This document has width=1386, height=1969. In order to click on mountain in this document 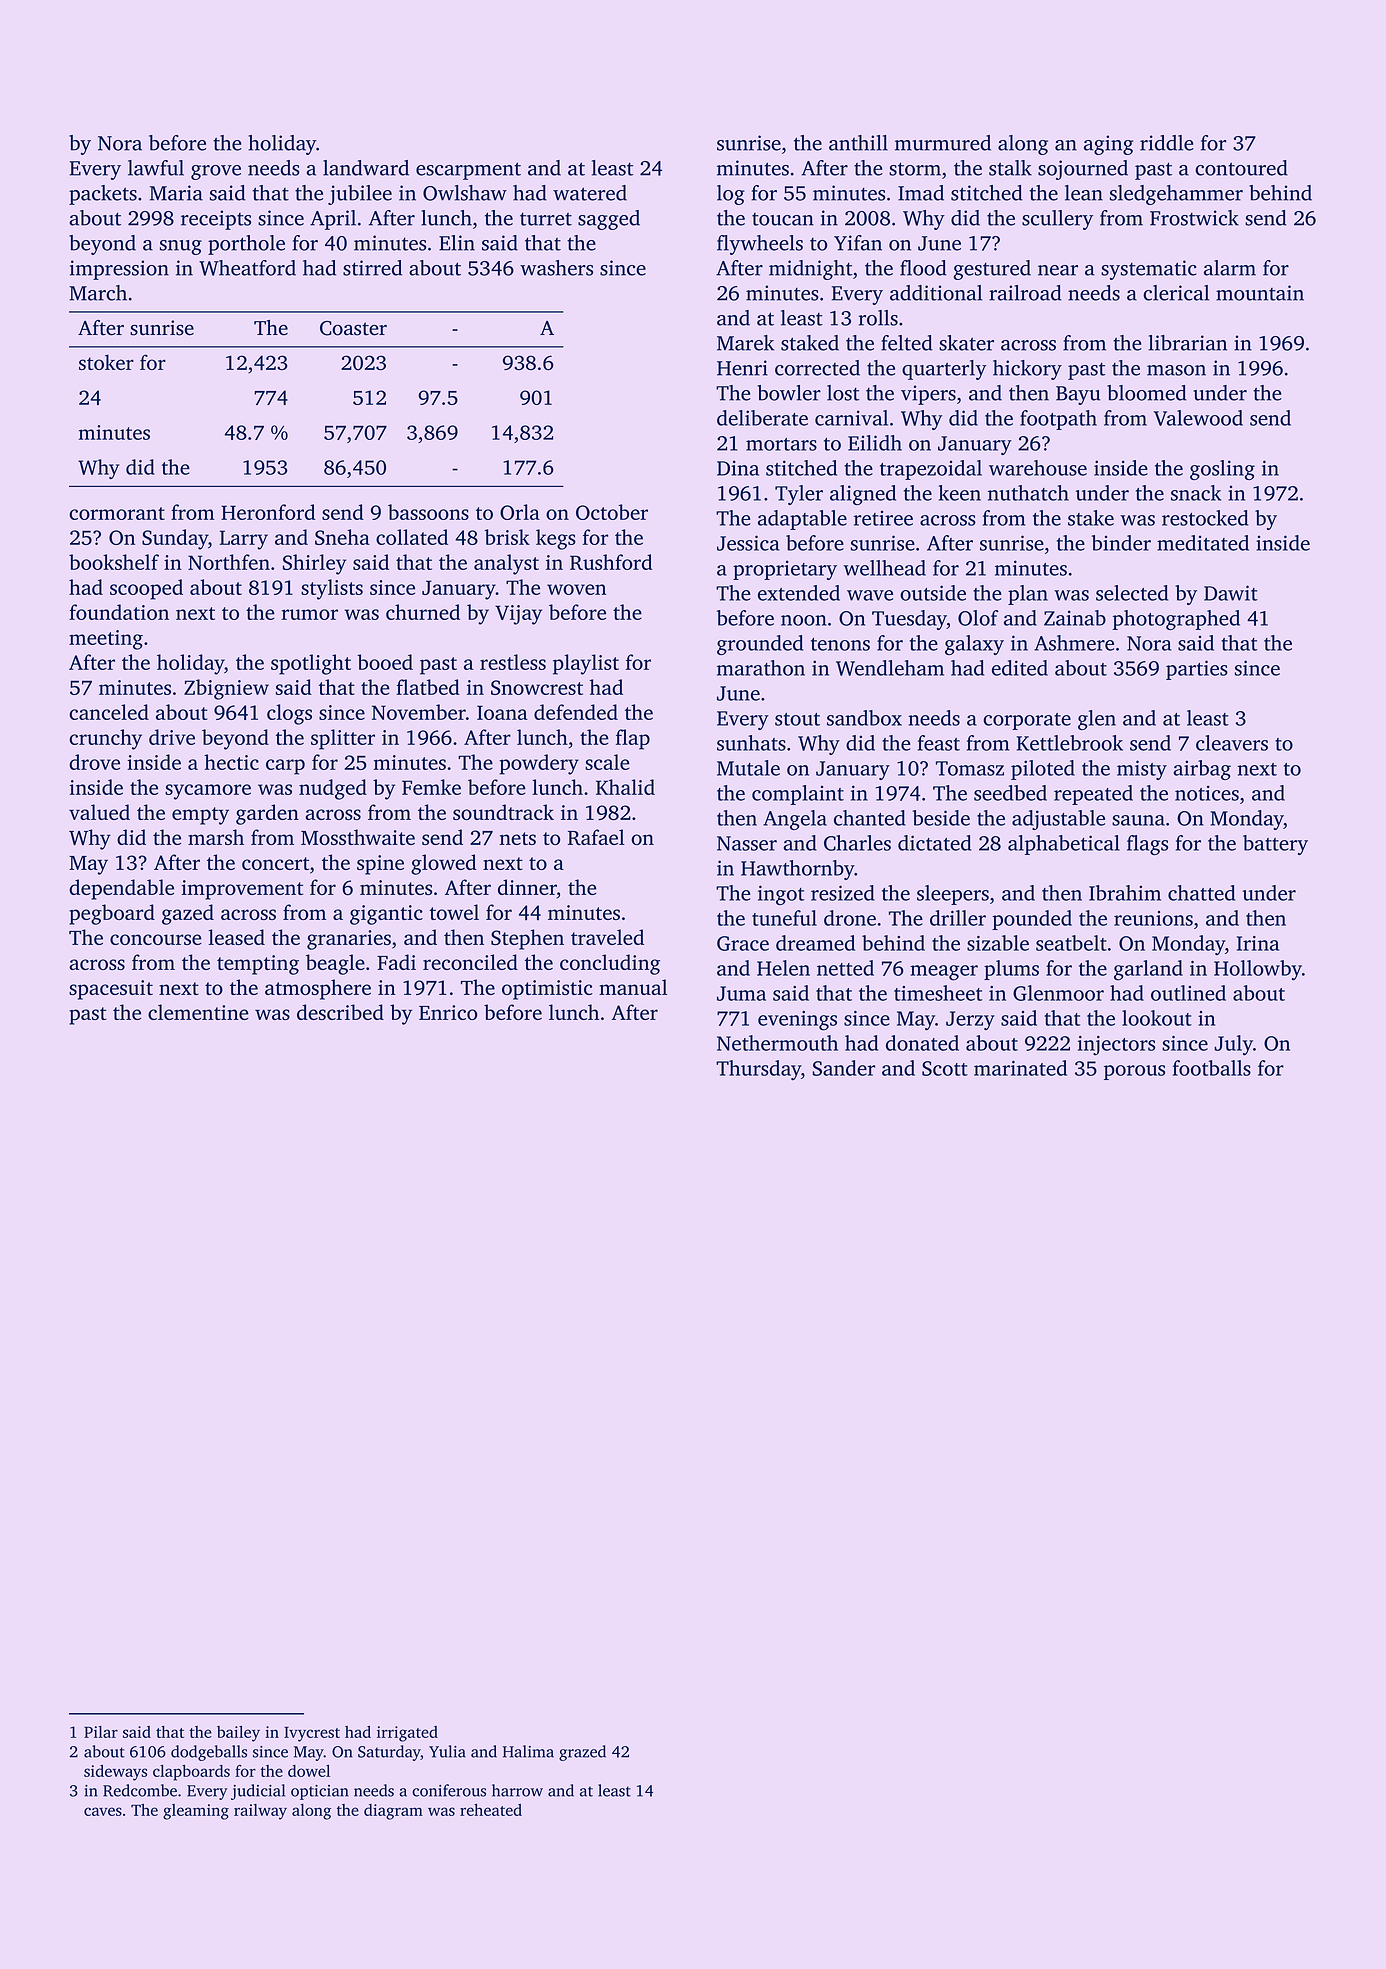, I will do `click(1260, 293)`.
